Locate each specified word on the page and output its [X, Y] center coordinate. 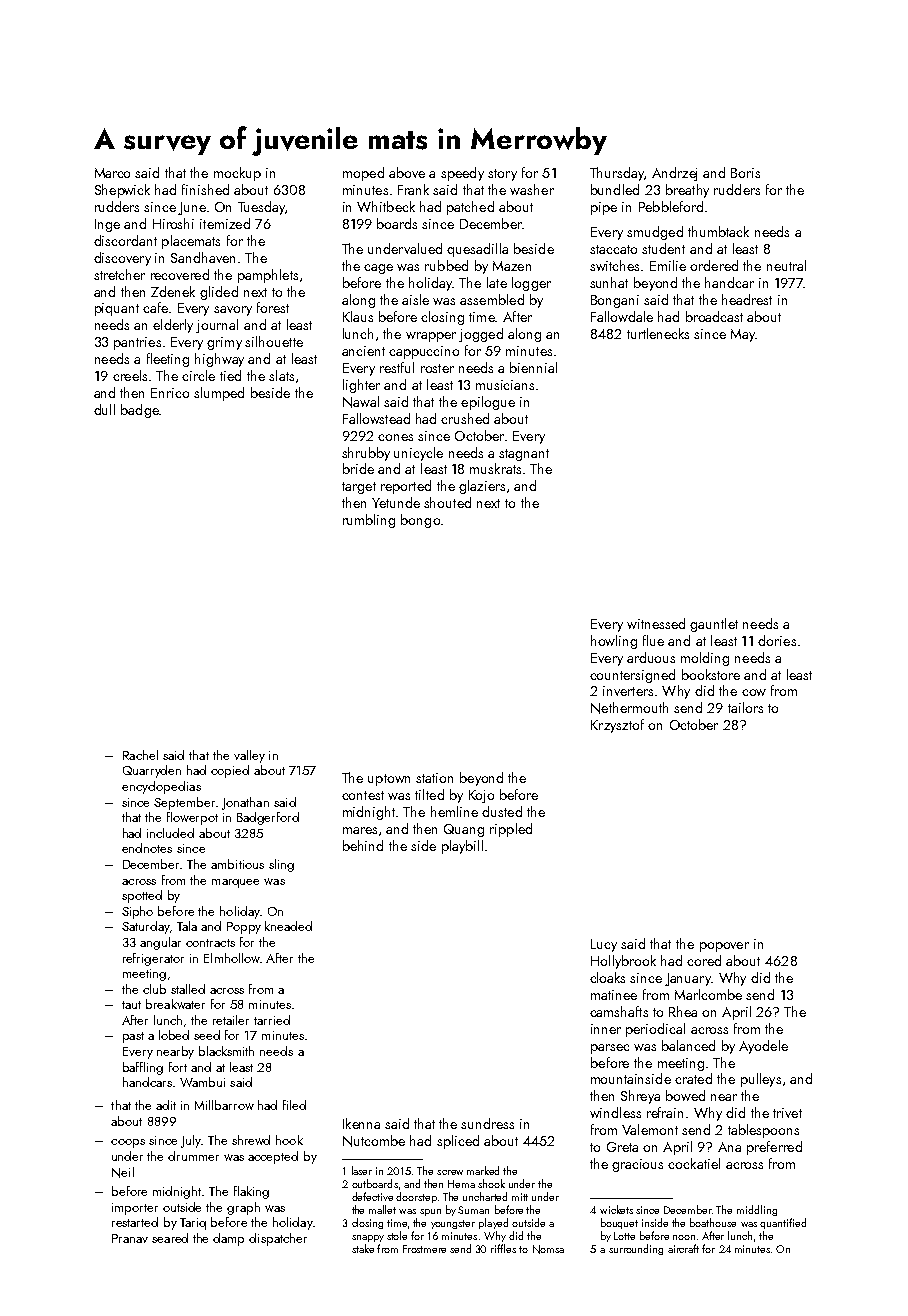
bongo [420, 521]
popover [724, 947]
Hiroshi [173, 223]
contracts [210, 943]
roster [437, 368]
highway [219, 360]
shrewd [251, 1140]
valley [249, 756]
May [743, 335]
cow [754, 692]
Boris [745, 173]
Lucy [604, 945]
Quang [464, 830]
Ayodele [763, 1047]
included [170, 833]
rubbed [446, 265]
